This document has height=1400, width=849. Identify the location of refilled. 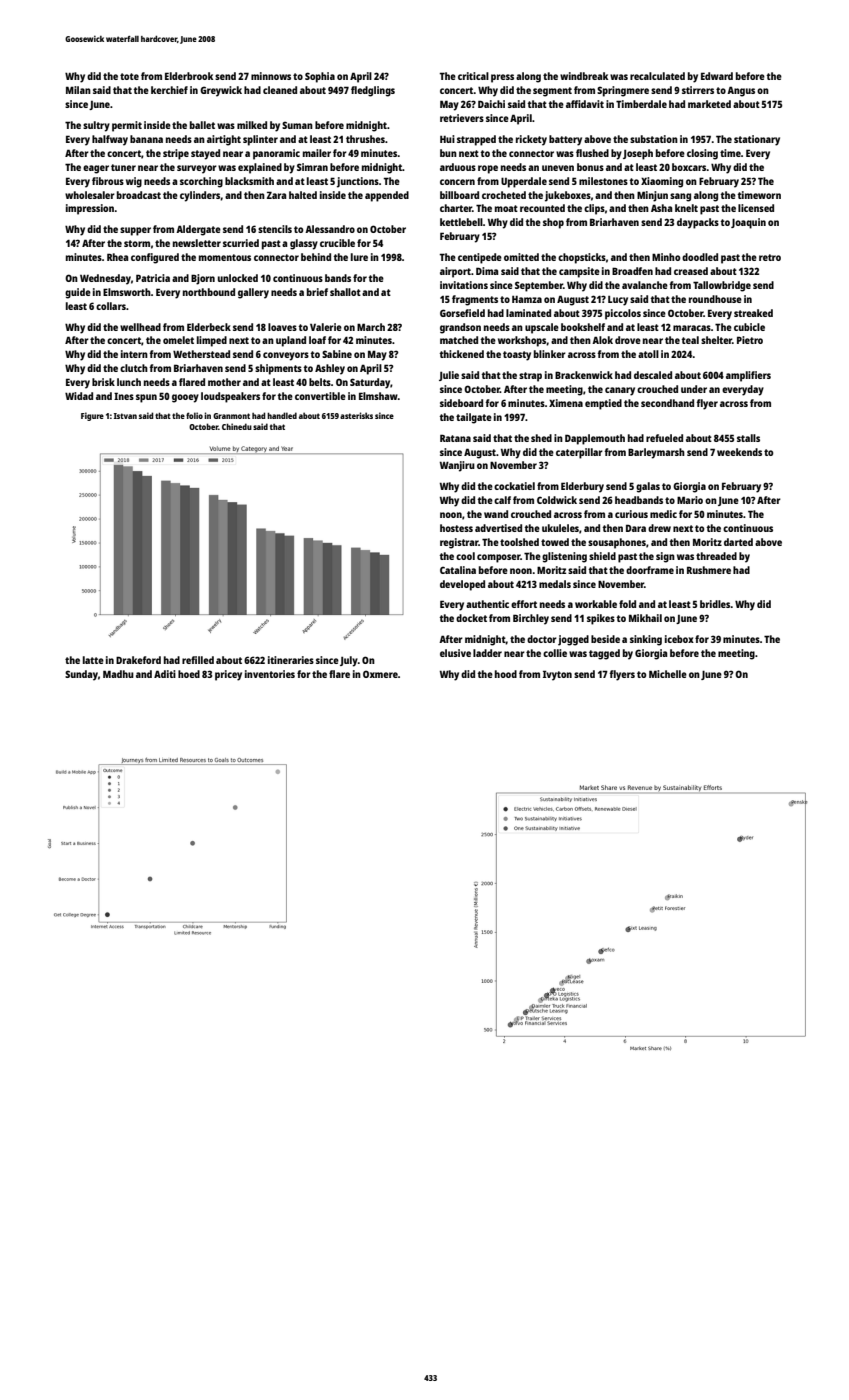
(198, 660).
